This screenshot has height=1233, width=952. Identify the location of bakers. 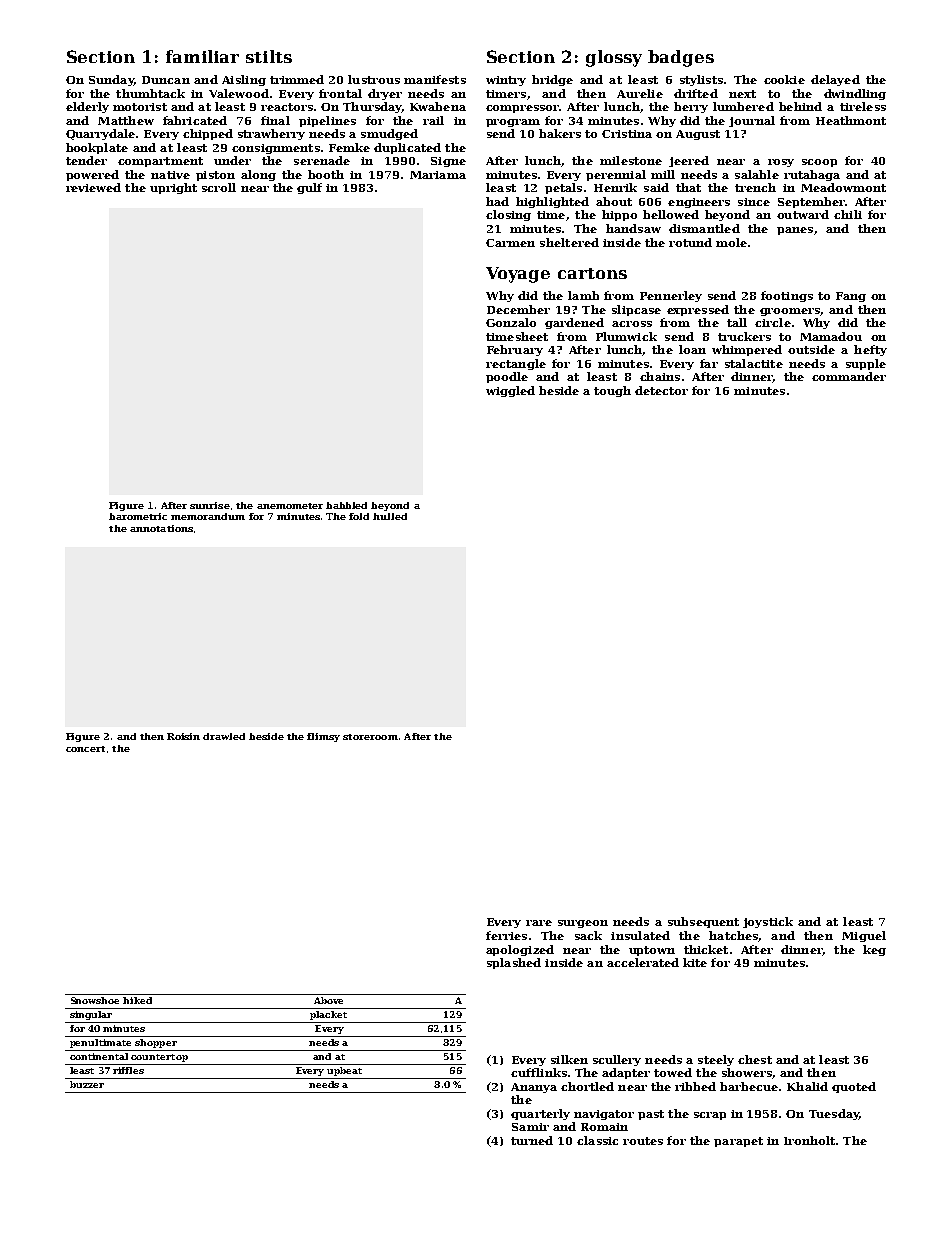
(560, 133).
